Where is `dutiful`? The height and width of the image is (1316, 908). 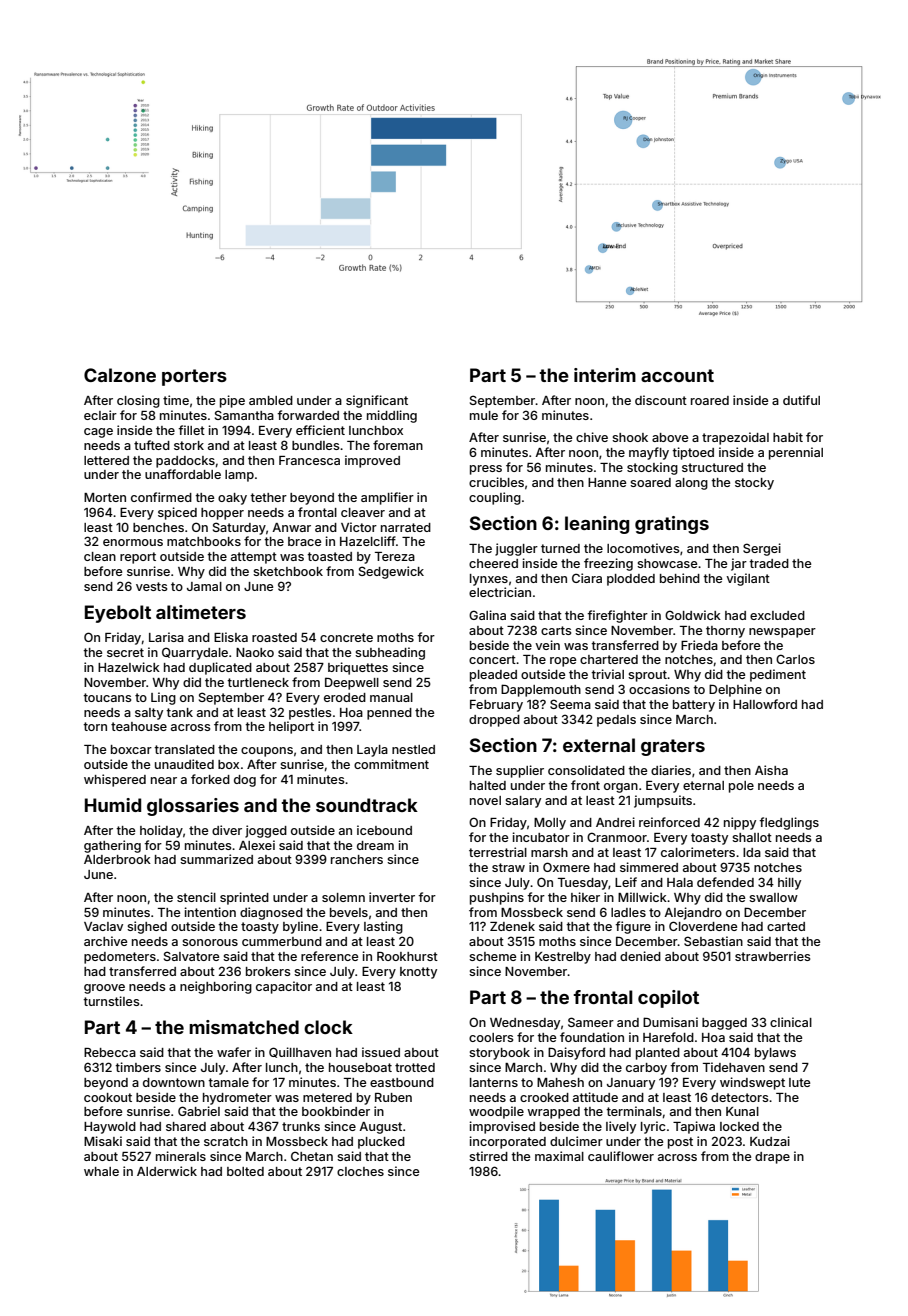
dutiful is located at coordinates (801, 400).
